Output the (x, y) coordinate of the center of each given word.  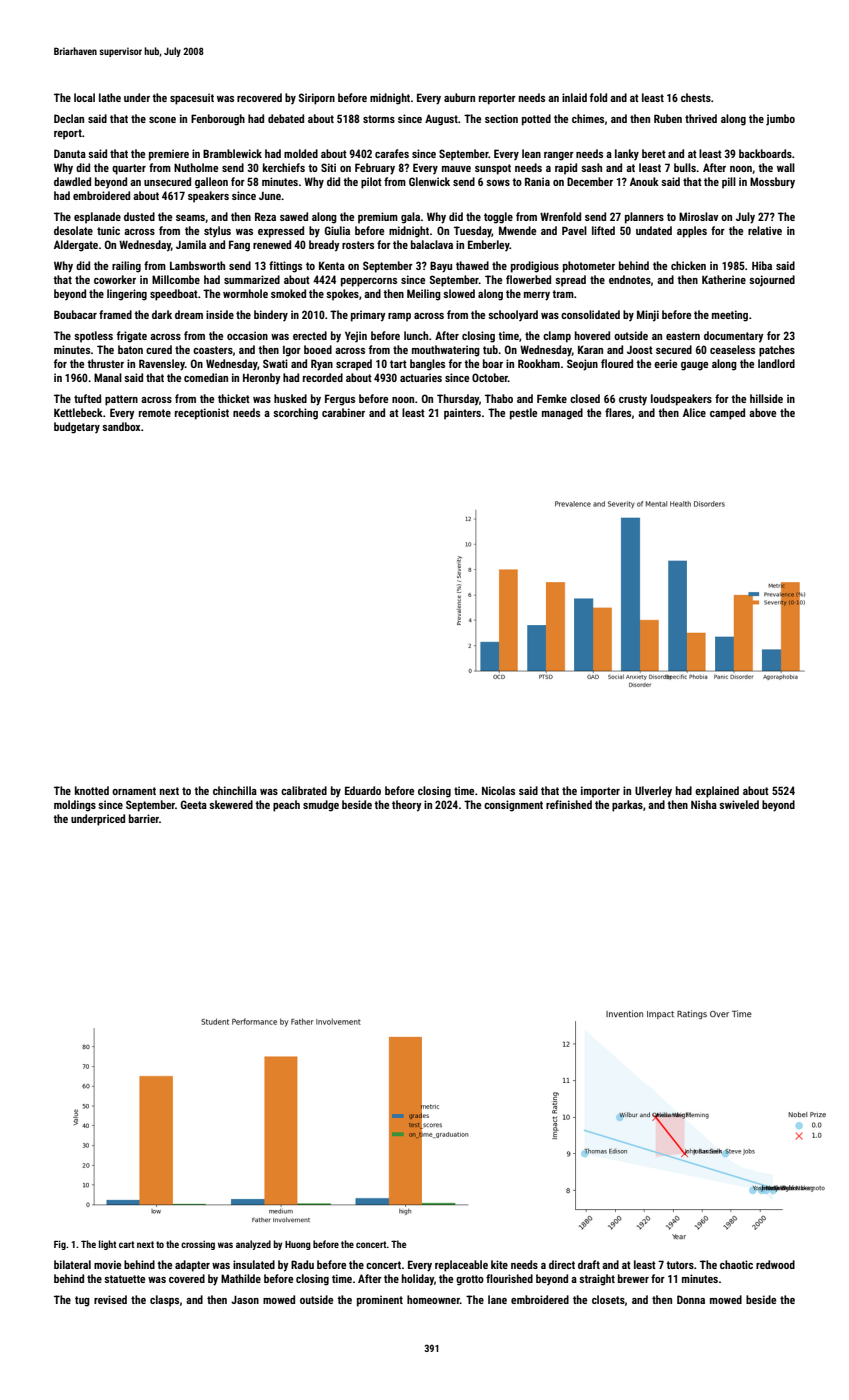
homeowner (433, 1299)
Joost (640, 350)
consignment (513, 806)
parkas (627, 806)
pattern (121, 400)
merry (537, 296)
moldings (75, 806)
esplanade (97, 218)
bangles (427, 365)
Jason (245, 1299)
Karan (590, 349)
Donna (691, 1299)
